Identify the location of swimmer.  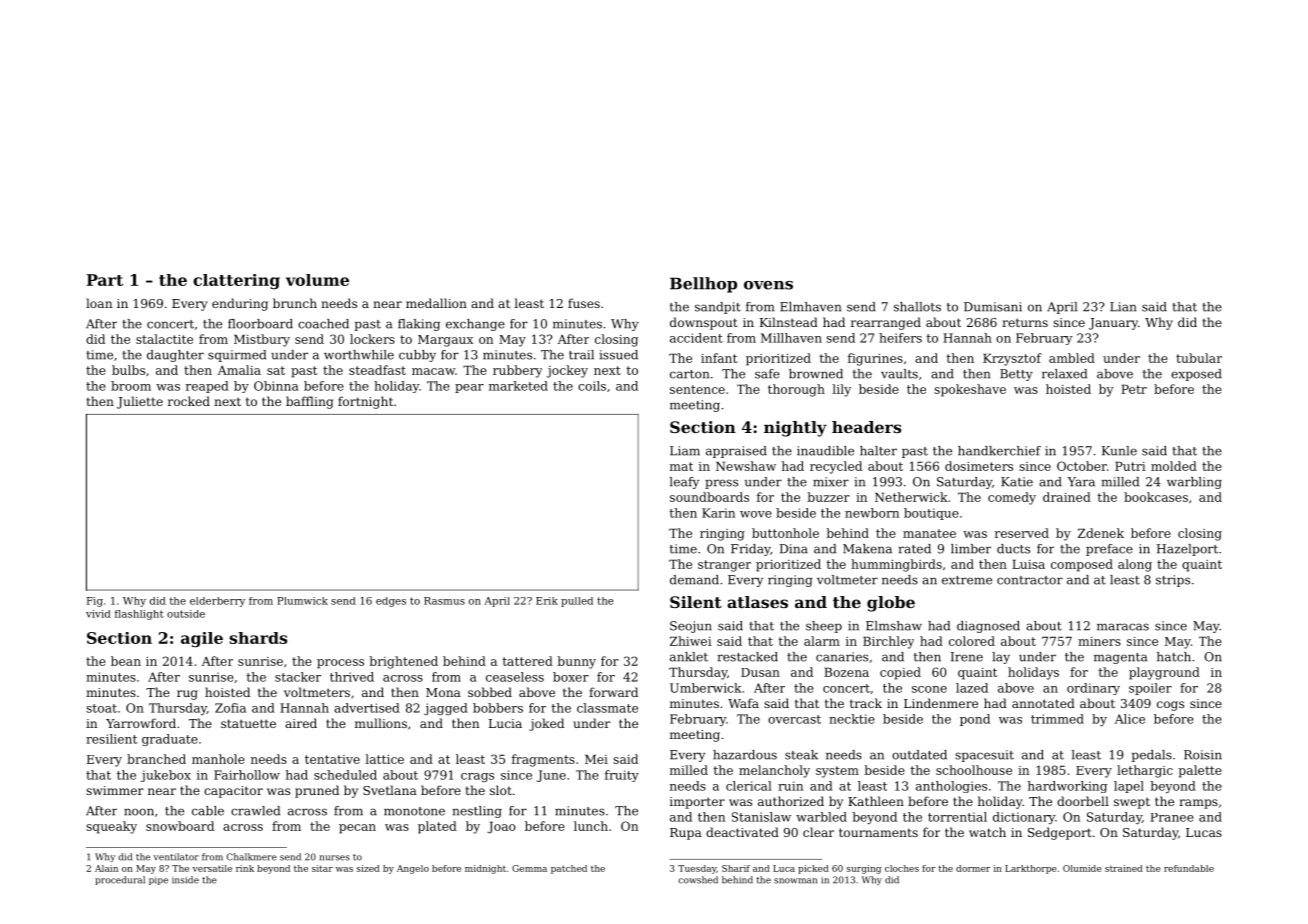
(115, 790).
